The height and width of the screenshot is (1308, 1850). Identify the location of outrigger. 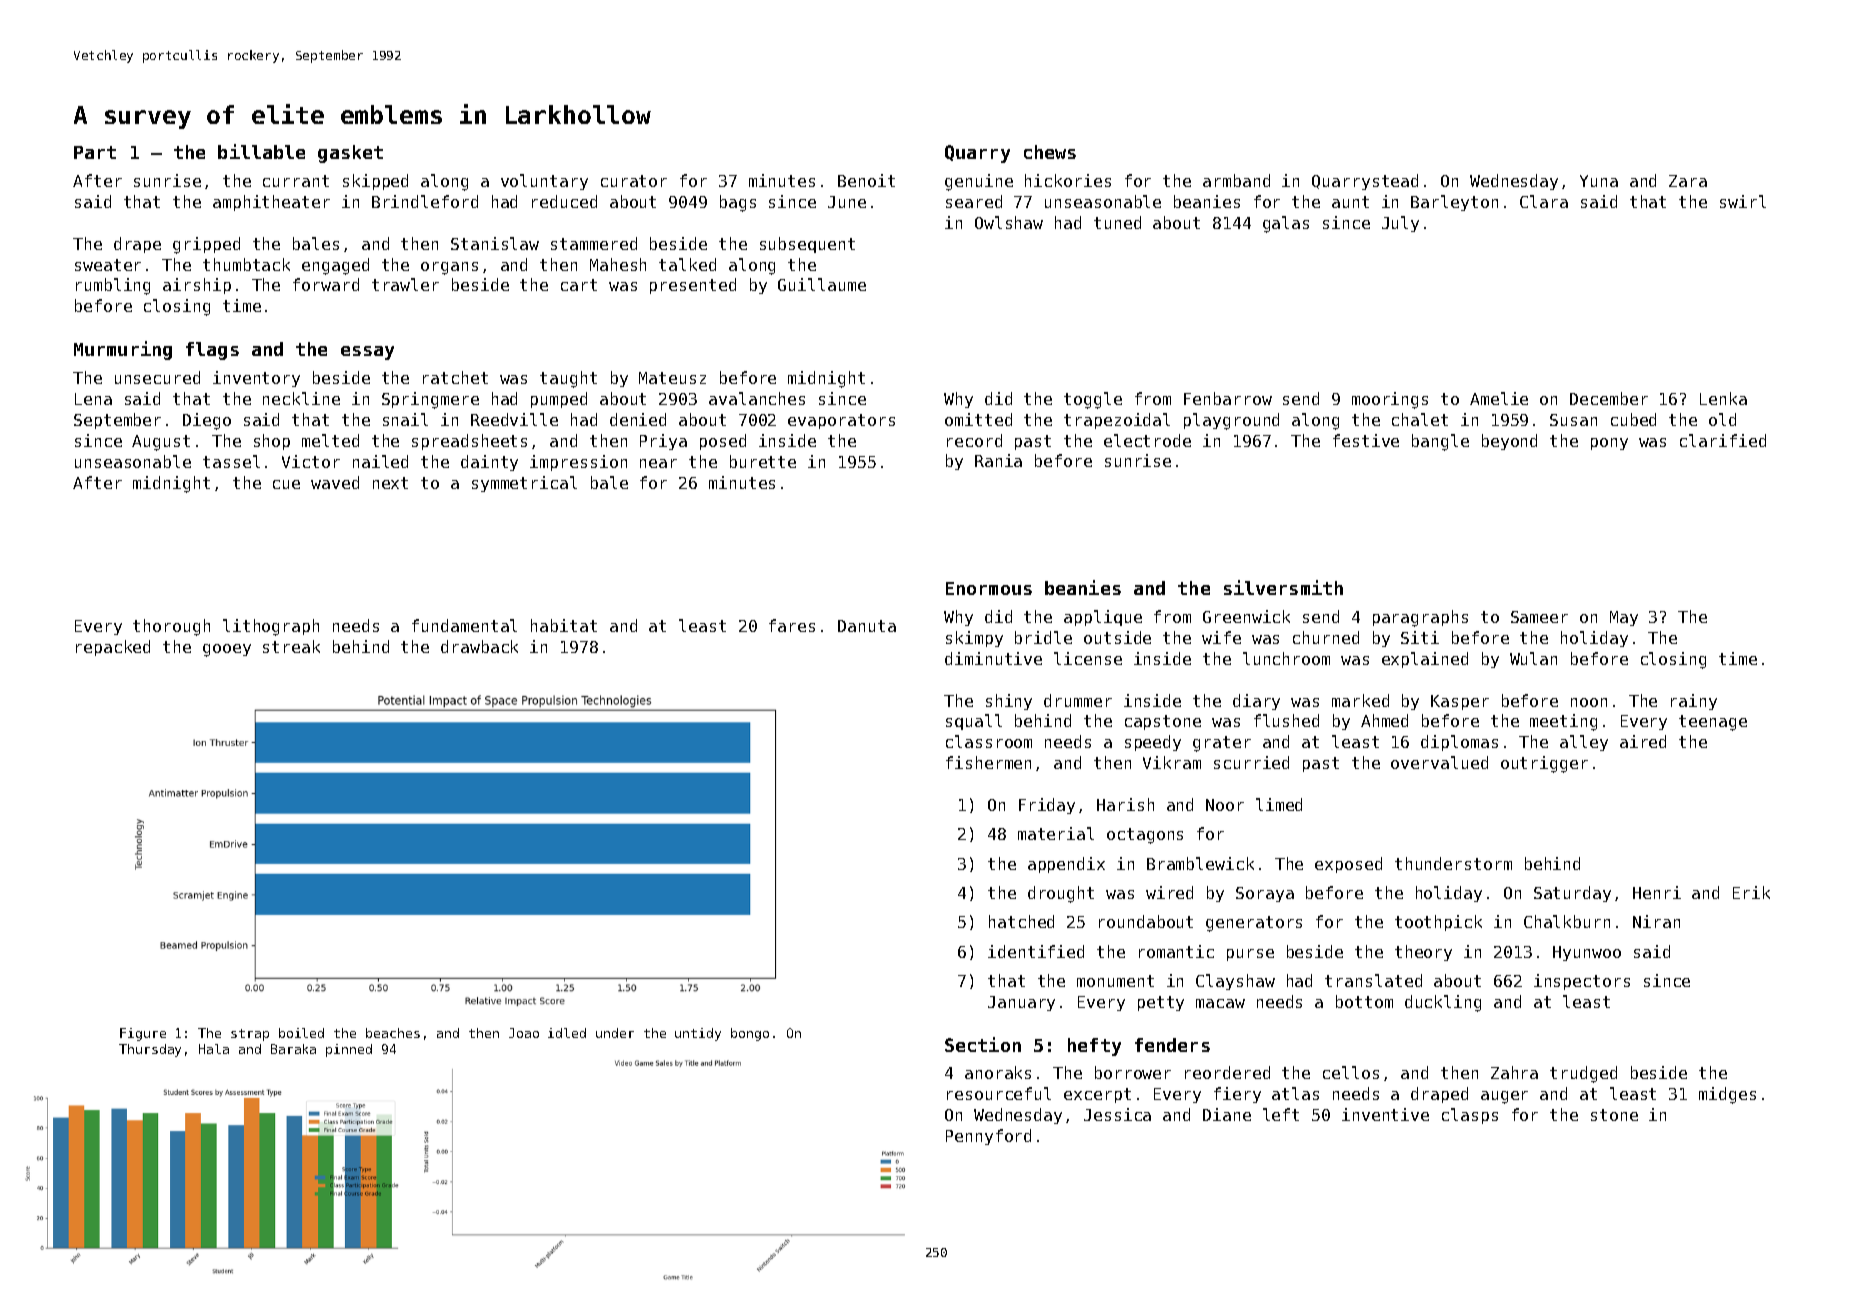
(1544, 764).
